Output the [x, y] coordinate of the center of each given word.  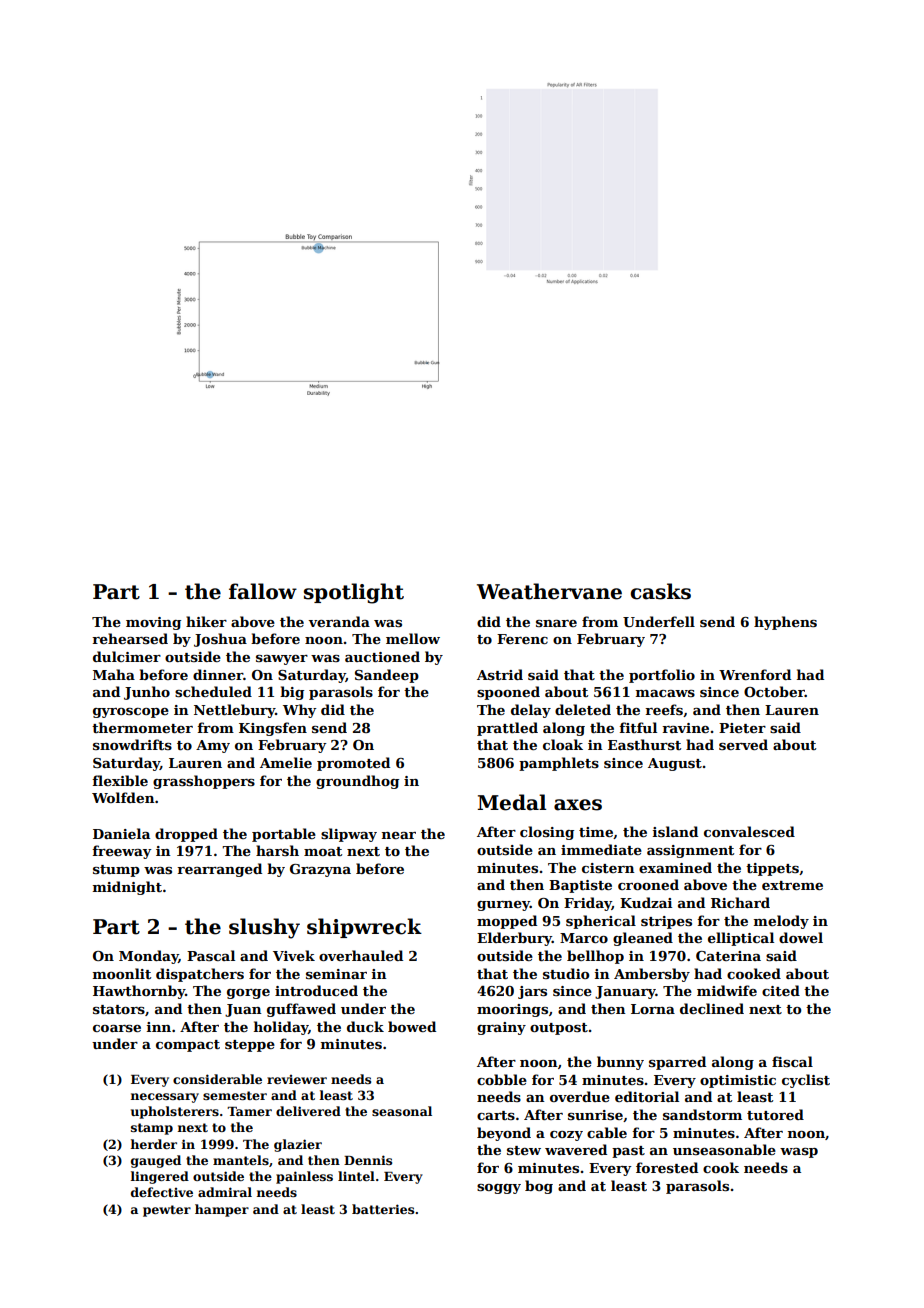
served [743, 744]
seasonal [402, 1111]
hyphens [785, 623]
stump [116, 871]
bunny [620, 1063]
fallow [263, 591]
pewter [167, 1211]
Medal [512, 802]
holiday [281, 1028]
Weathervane [549, 591]
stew [524, 1150]
